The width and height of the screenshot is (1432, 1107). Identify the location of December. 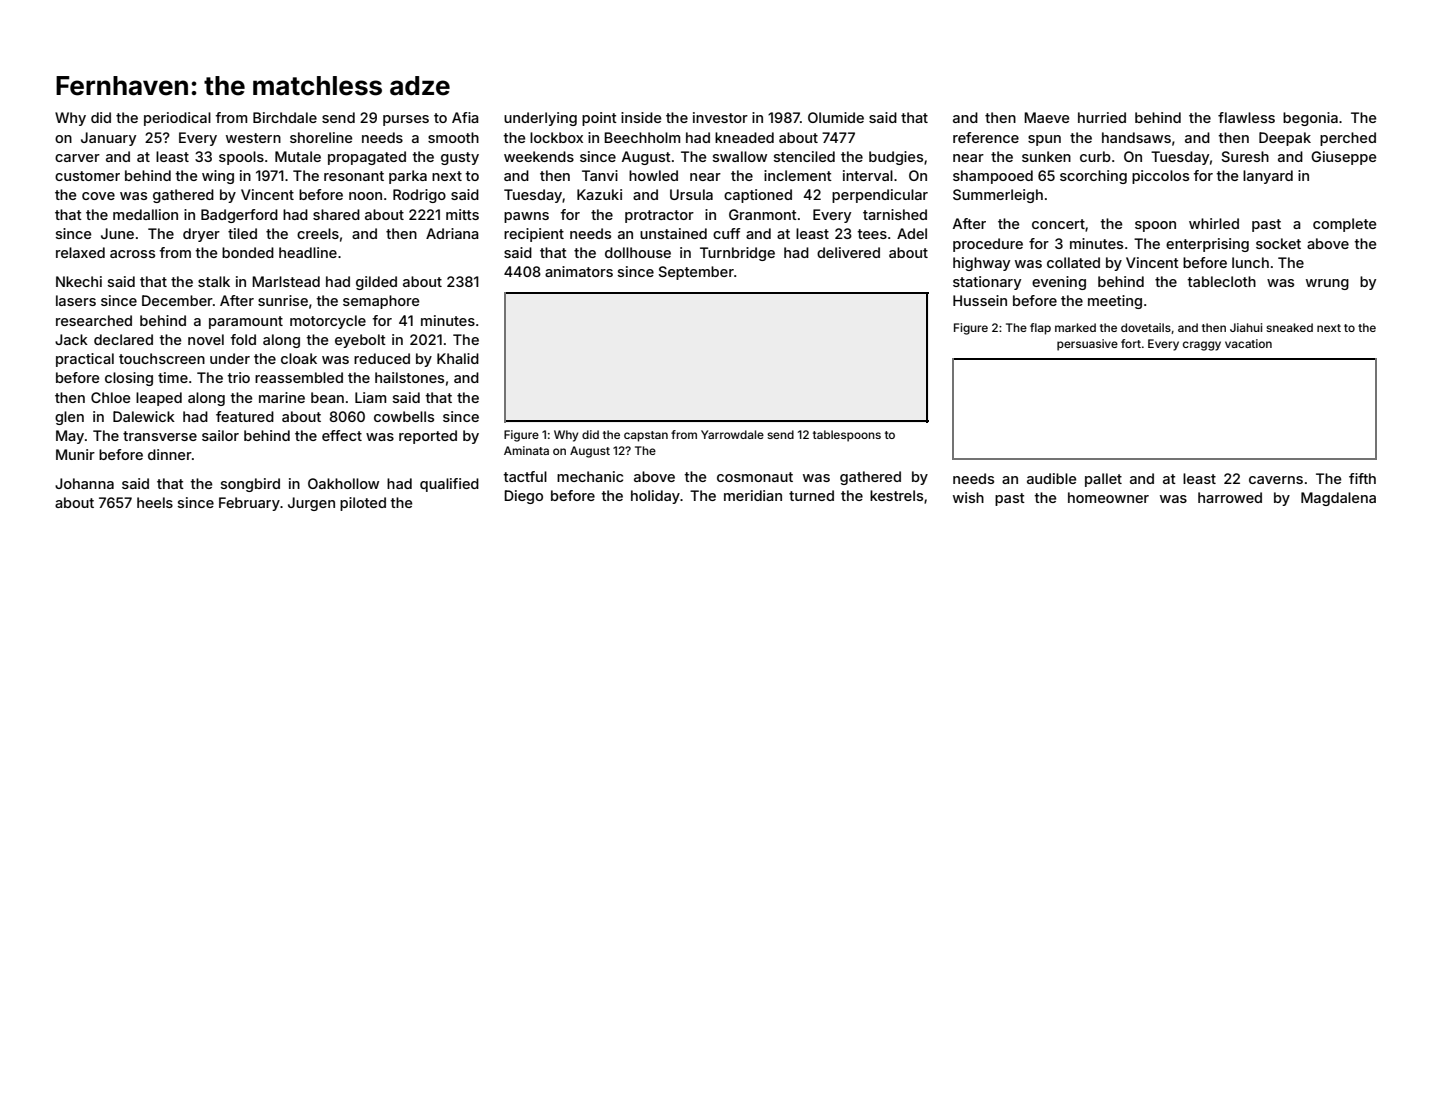
(177, 300).
